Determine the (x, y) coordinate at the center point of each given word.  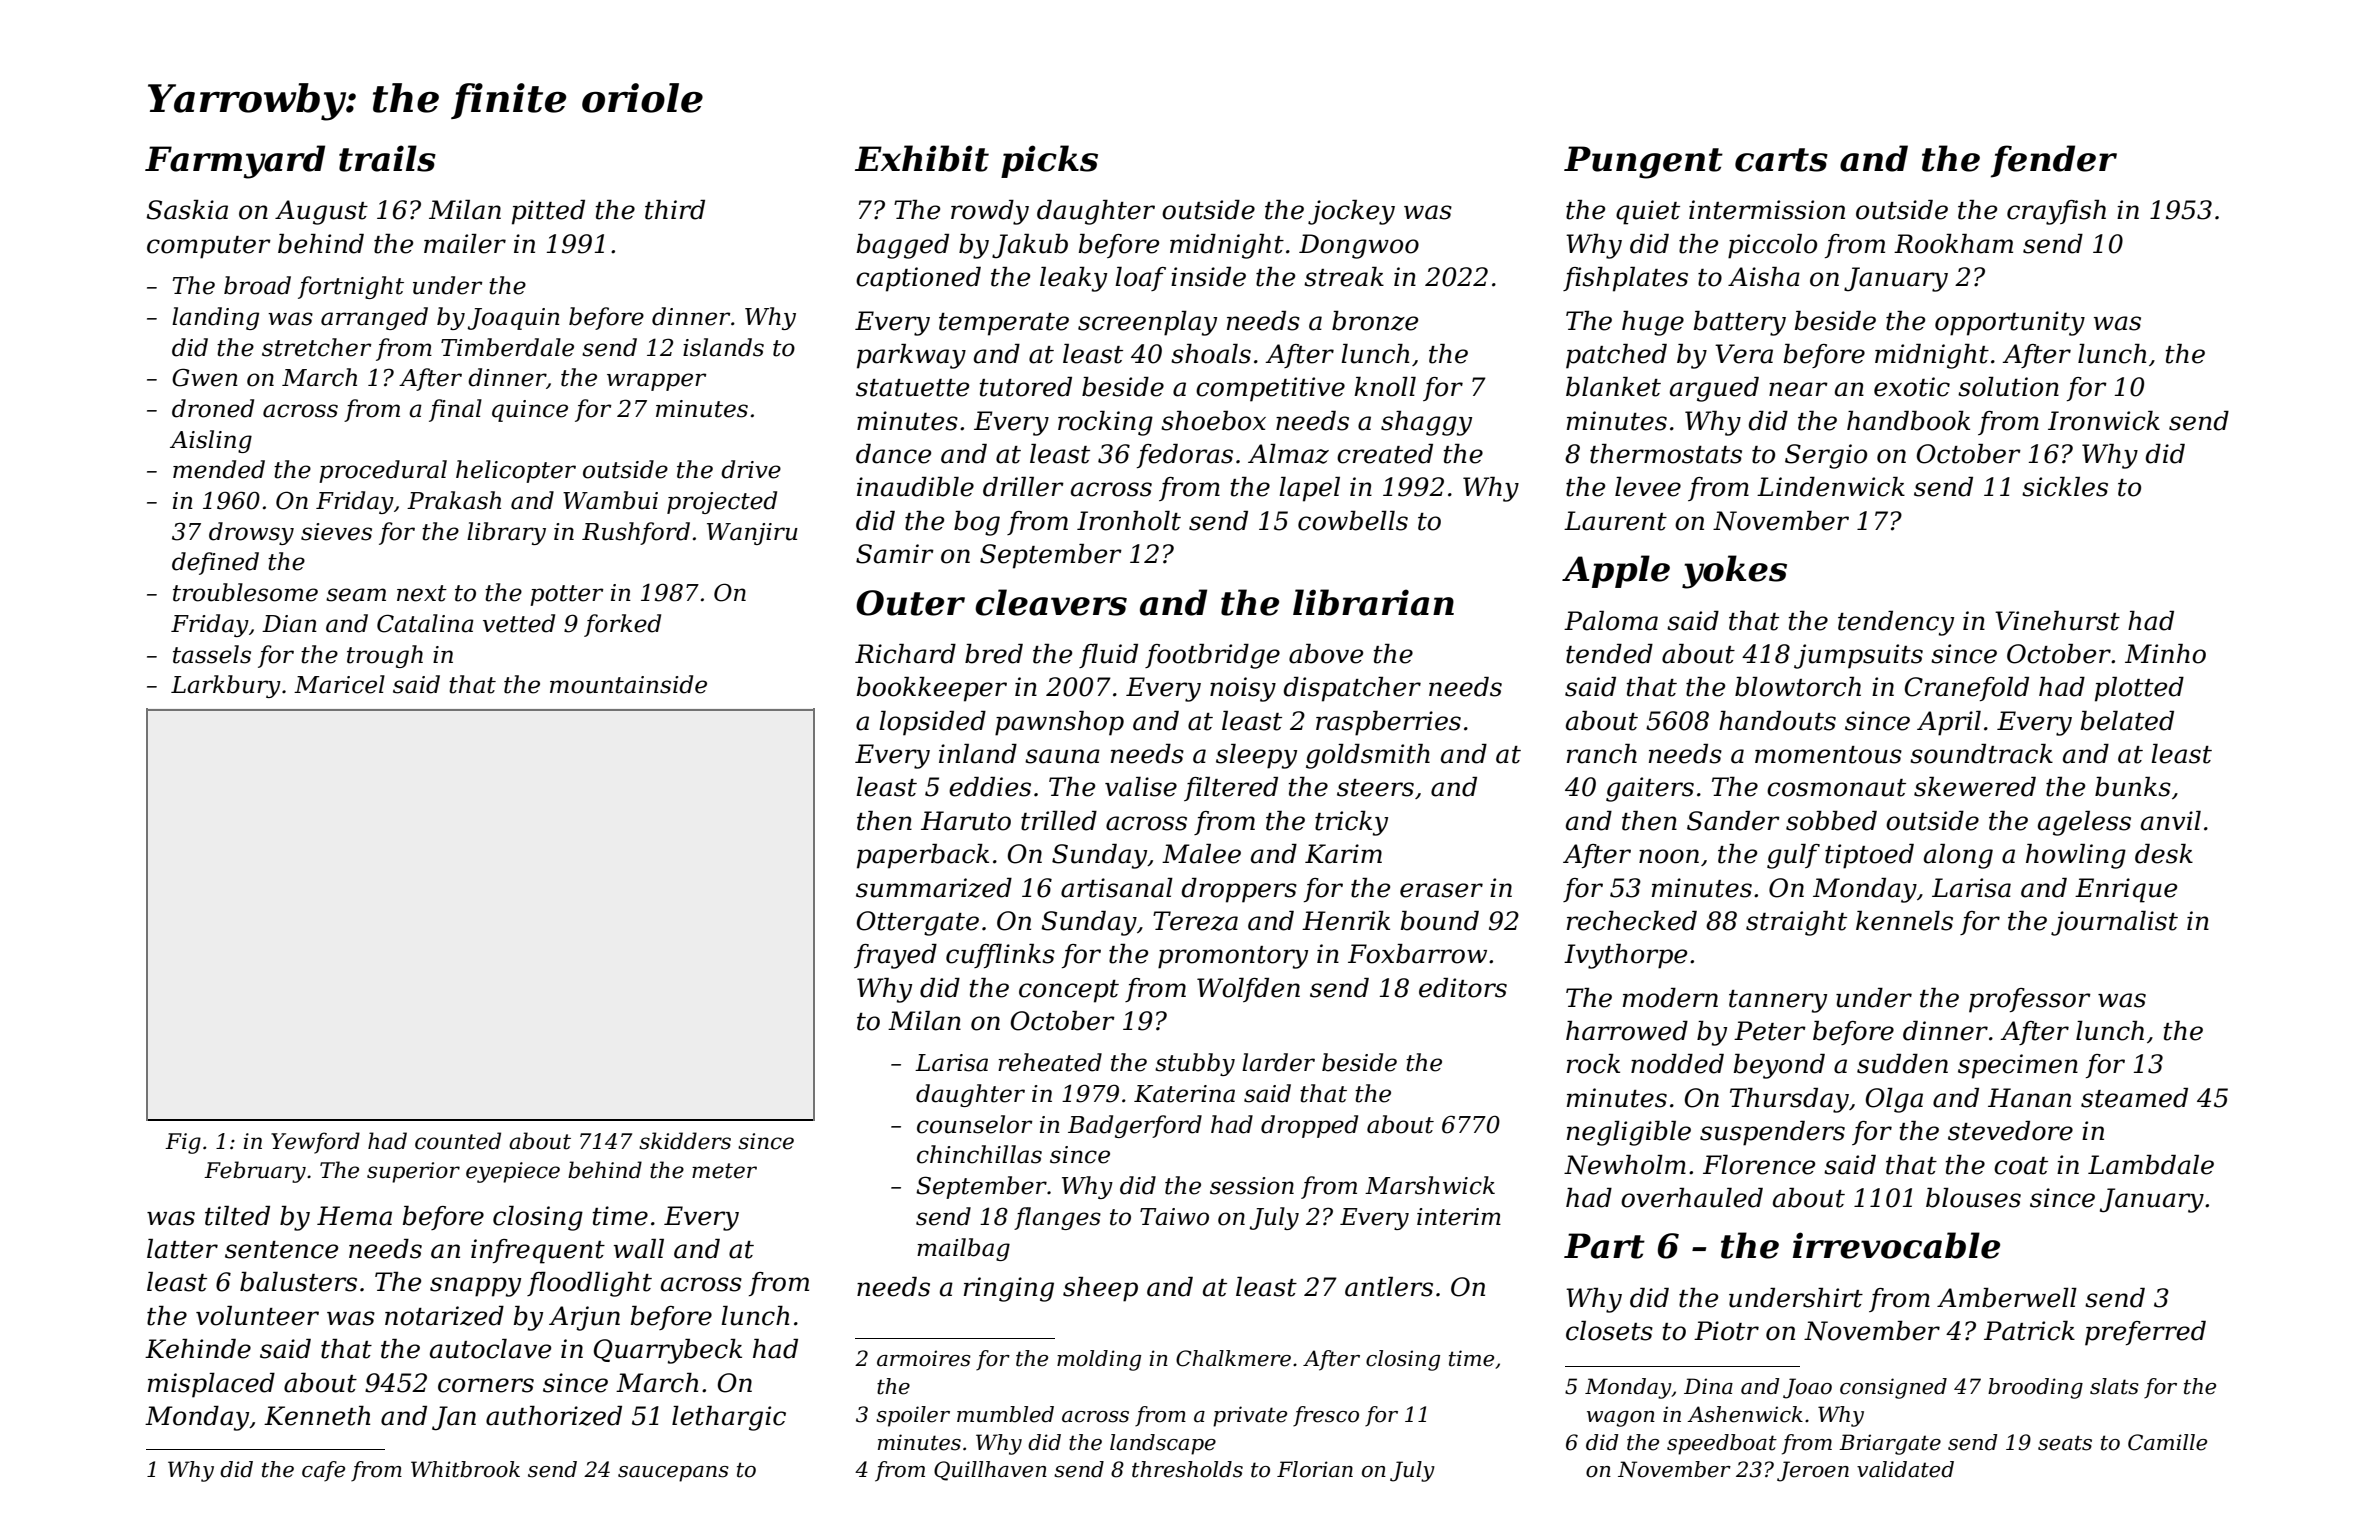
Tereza (1195, 921)
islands (723, 347)
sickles (2065, 487)
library (506, 533)
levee (1648, 487)
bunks (2133, 787)
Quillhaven (990, 1471)
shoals (1211, 354)
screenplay (1147, 323)
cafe (323, 1471)
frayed (895, 956)
